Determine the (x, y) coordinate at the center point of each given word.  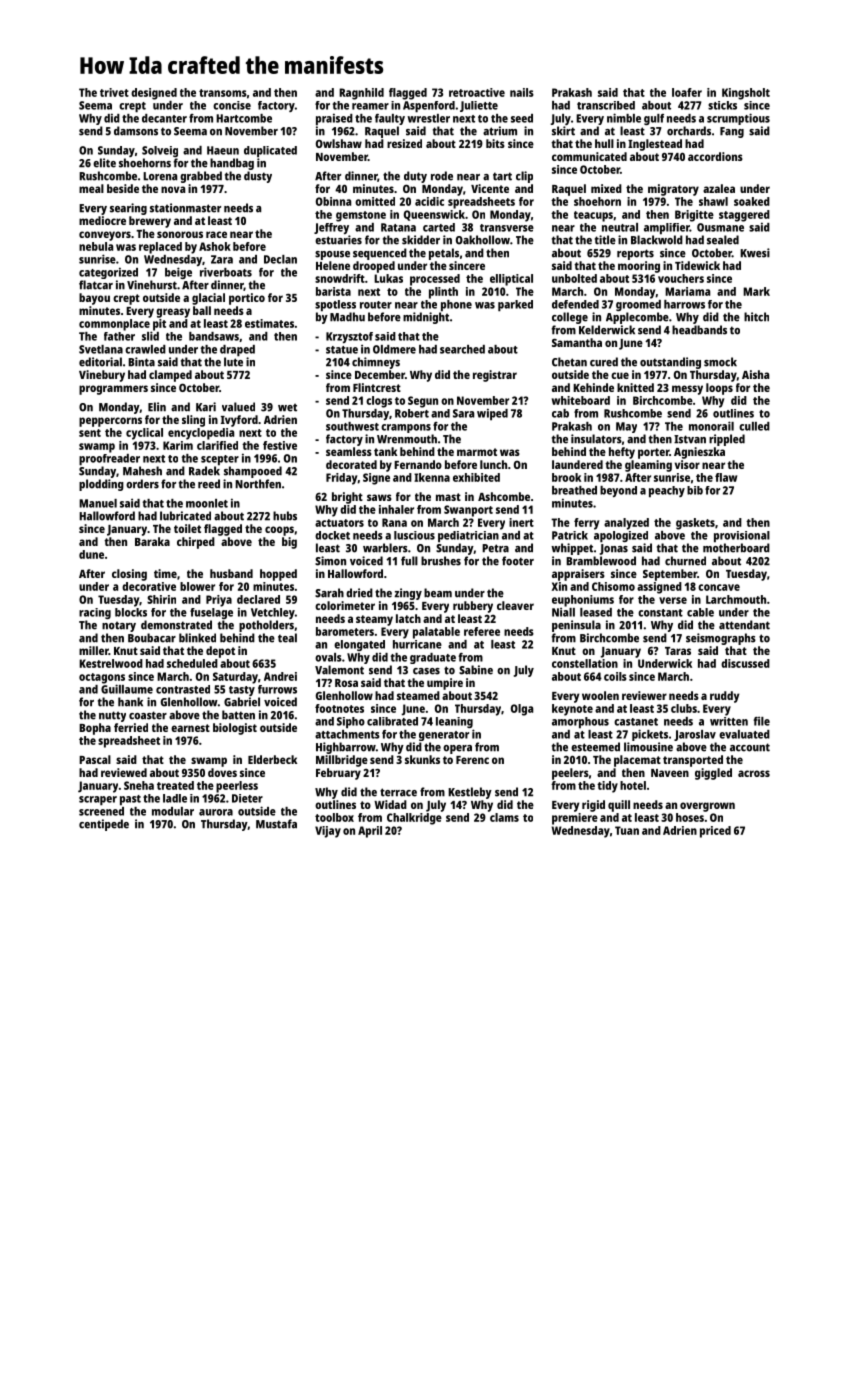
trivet (114, 92)
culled (754, 426)
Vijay (328, 832)
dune (91, 554)
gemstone (361, 216)
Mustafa (276, 824)
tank (385, 451)
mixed (606, 188)
